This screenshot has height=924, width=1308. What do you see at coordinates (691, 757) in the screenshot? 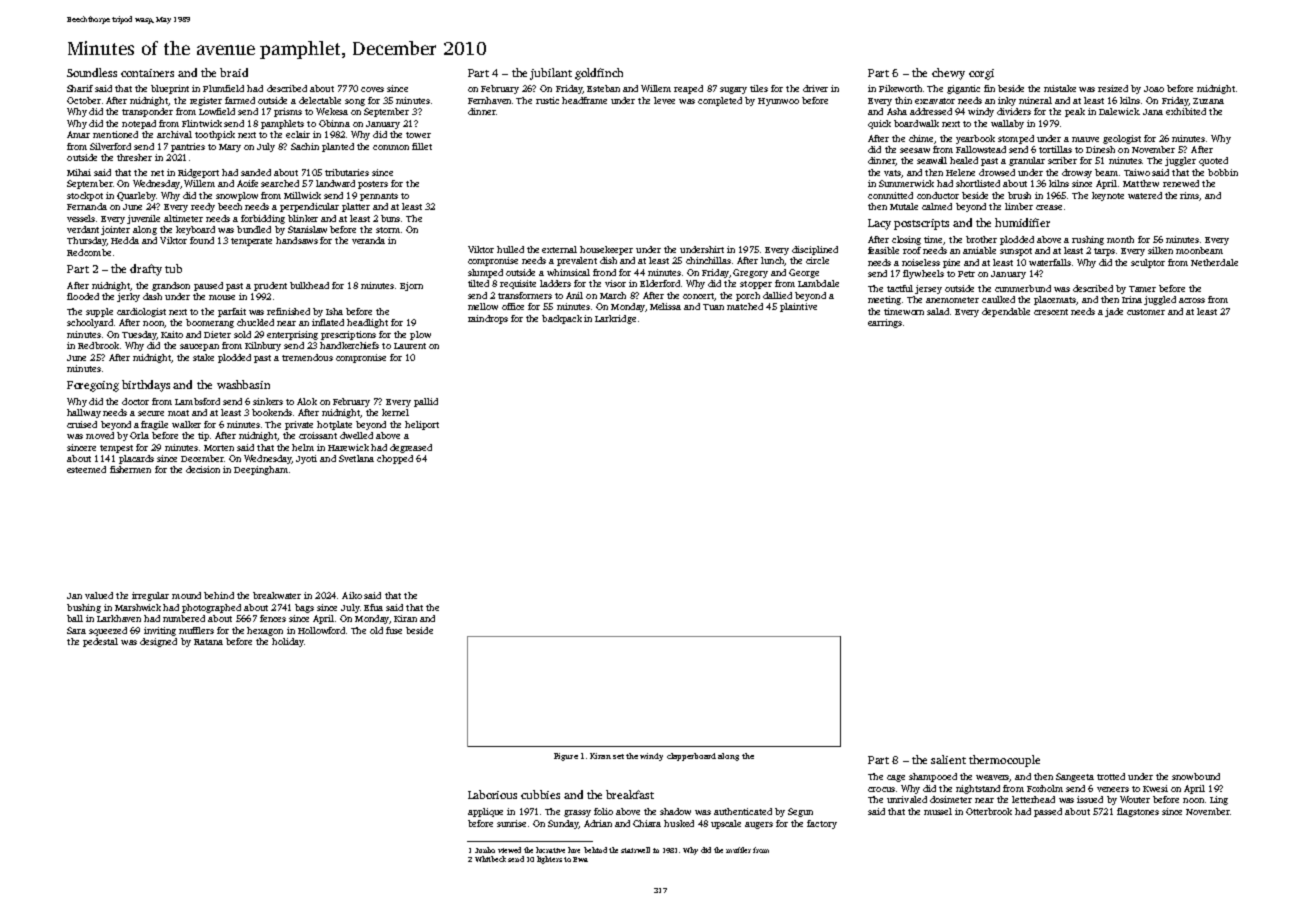
I see `clapperboard` at bounding box center [691, 757].
